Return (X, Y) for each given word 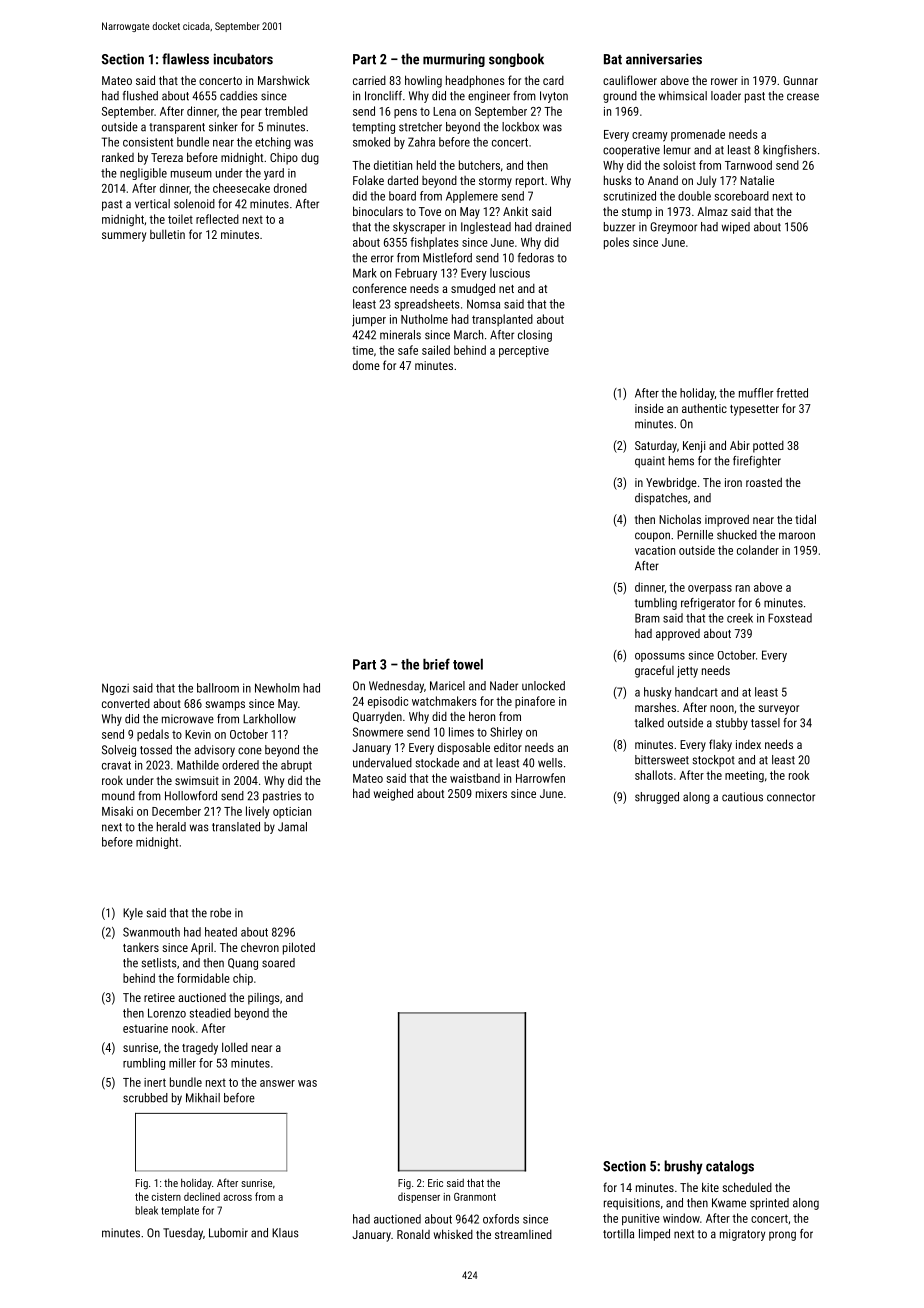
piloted (299, 948)
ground (620, 97)
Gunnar (800, 80)
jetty (687, 672)
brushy (683, 1167)
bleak (146, 1210)
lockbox (520, 127)
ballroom (218, 688)
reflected (217, 219)
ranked (118, 157)
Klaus (285, 1233)
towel (468, 664)
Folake (368, 180)
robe (220, 913)
